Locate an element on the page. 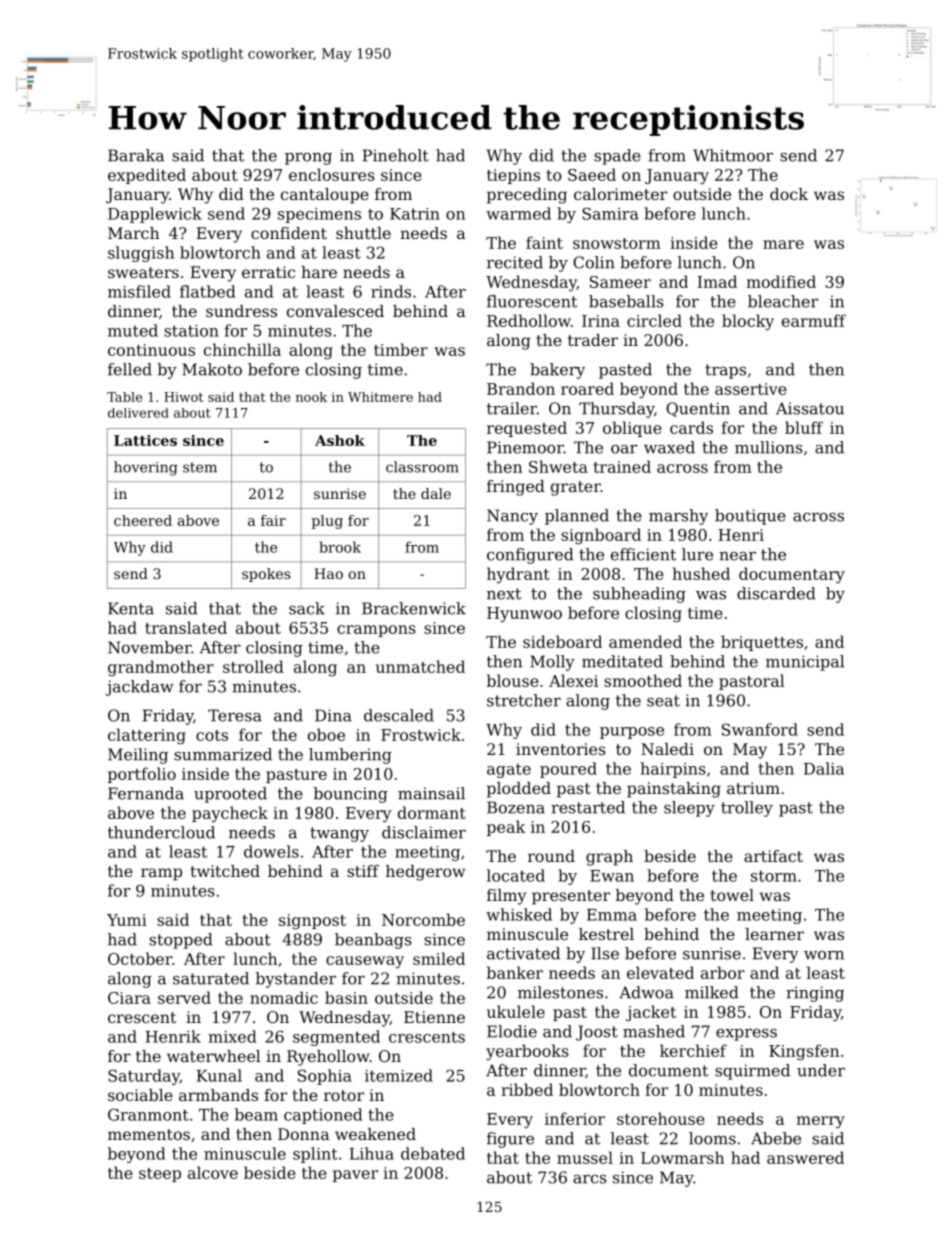 This document has width=952, height=1233. recited is located at coordinates (515, 262).
